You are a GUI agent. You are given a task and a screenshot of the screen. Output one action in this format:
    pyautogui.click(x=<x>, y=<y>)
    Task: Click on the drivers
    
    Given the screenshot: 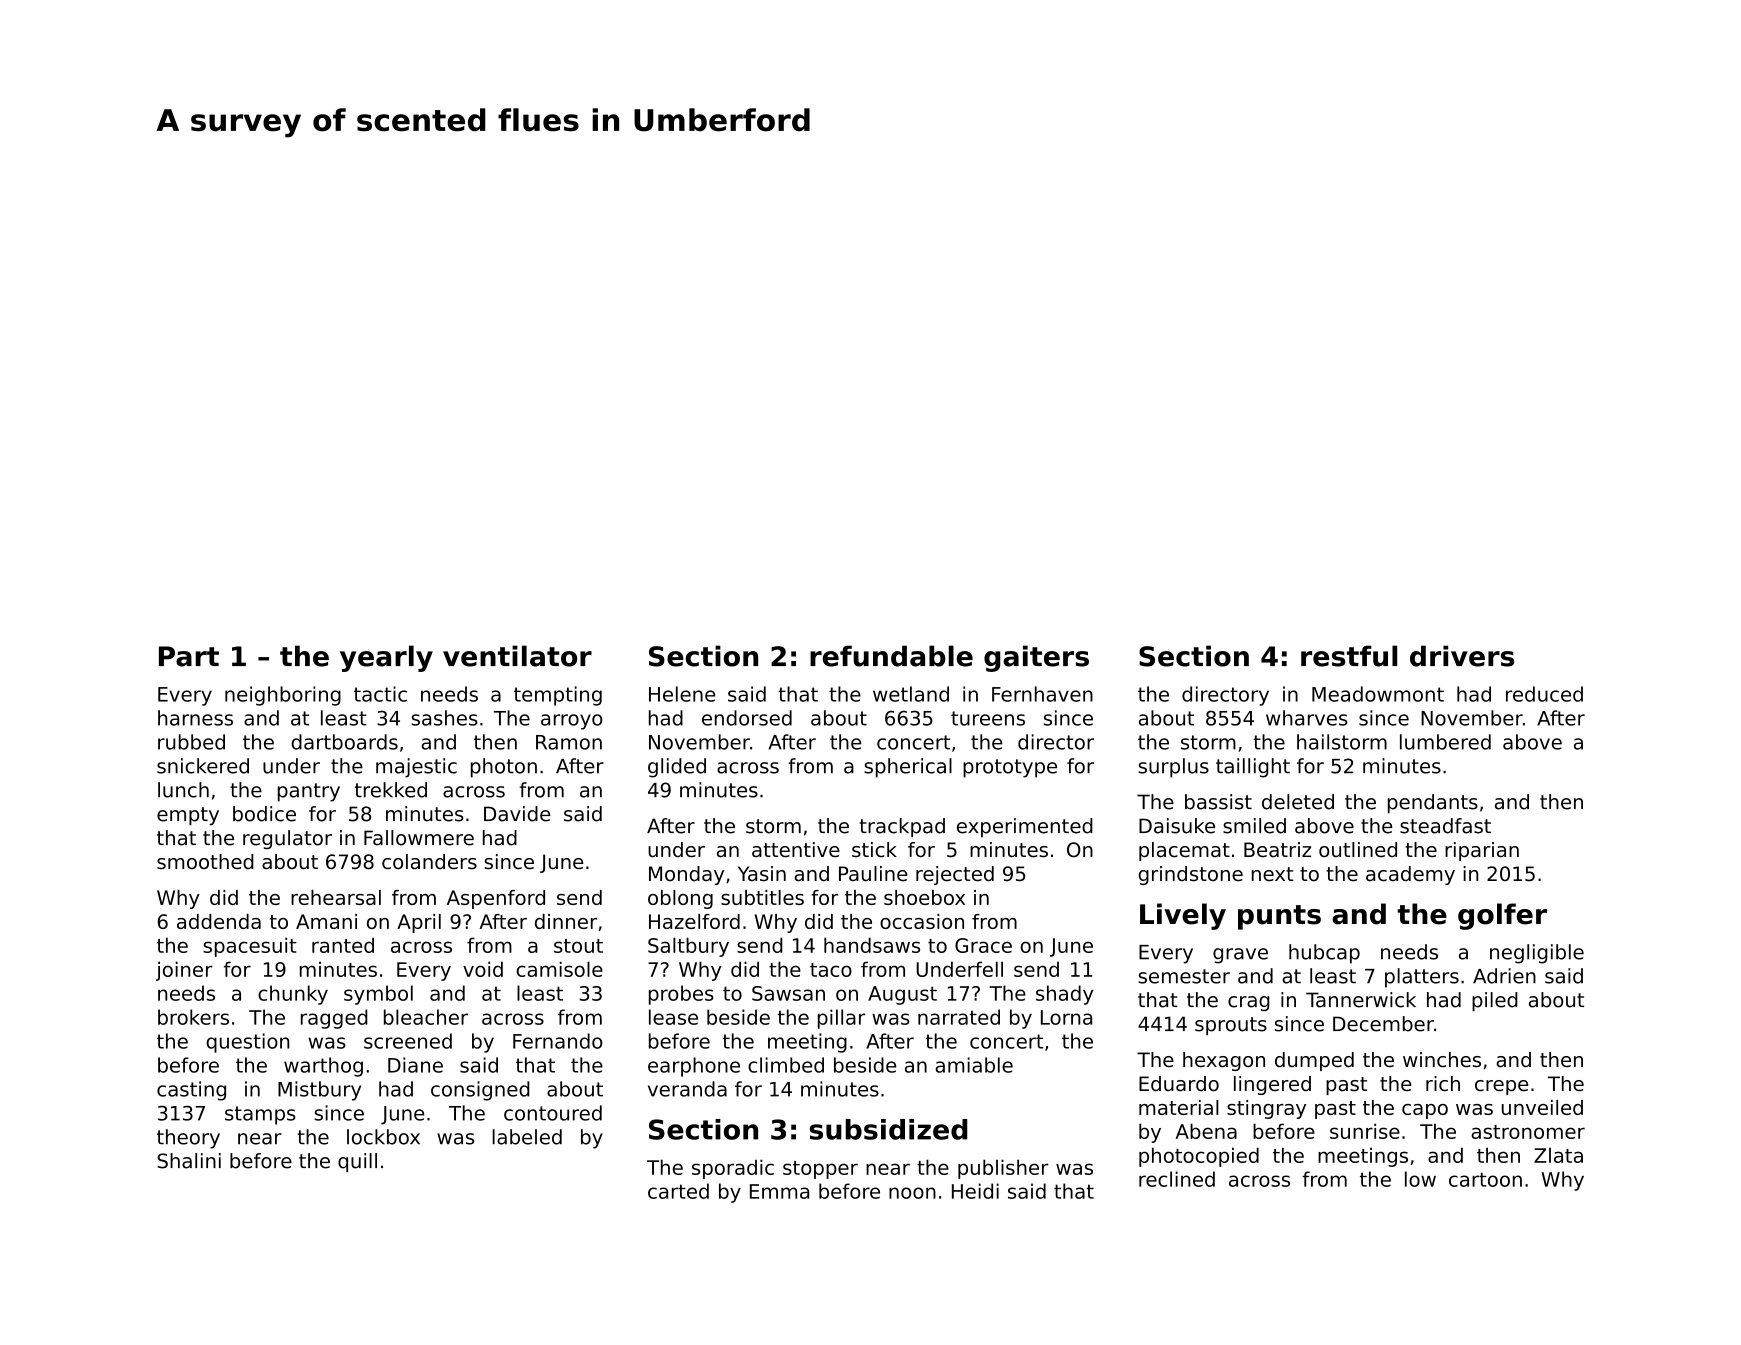 What is the action you would take?
    pyautogui.click(x=1462, y=656)
